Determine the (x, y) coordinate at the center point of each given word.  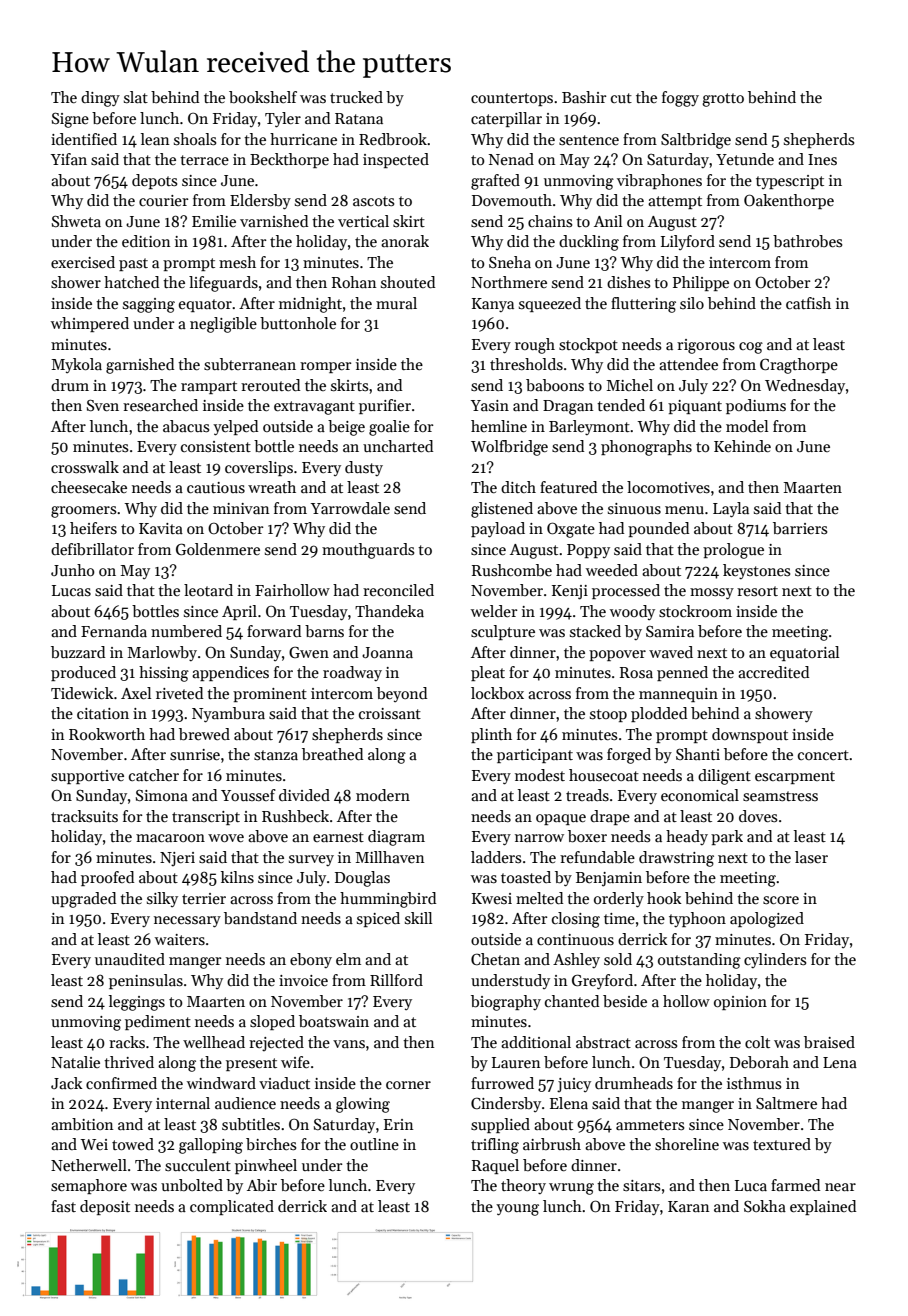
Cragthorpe (799, 366)
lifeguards (223, 284)
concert (823, 755)
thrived (129, 1062)
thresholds (526, 364)
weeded (612, 570)
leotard (208, 590)
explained (823, 1207)
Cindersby (506, 1104)
